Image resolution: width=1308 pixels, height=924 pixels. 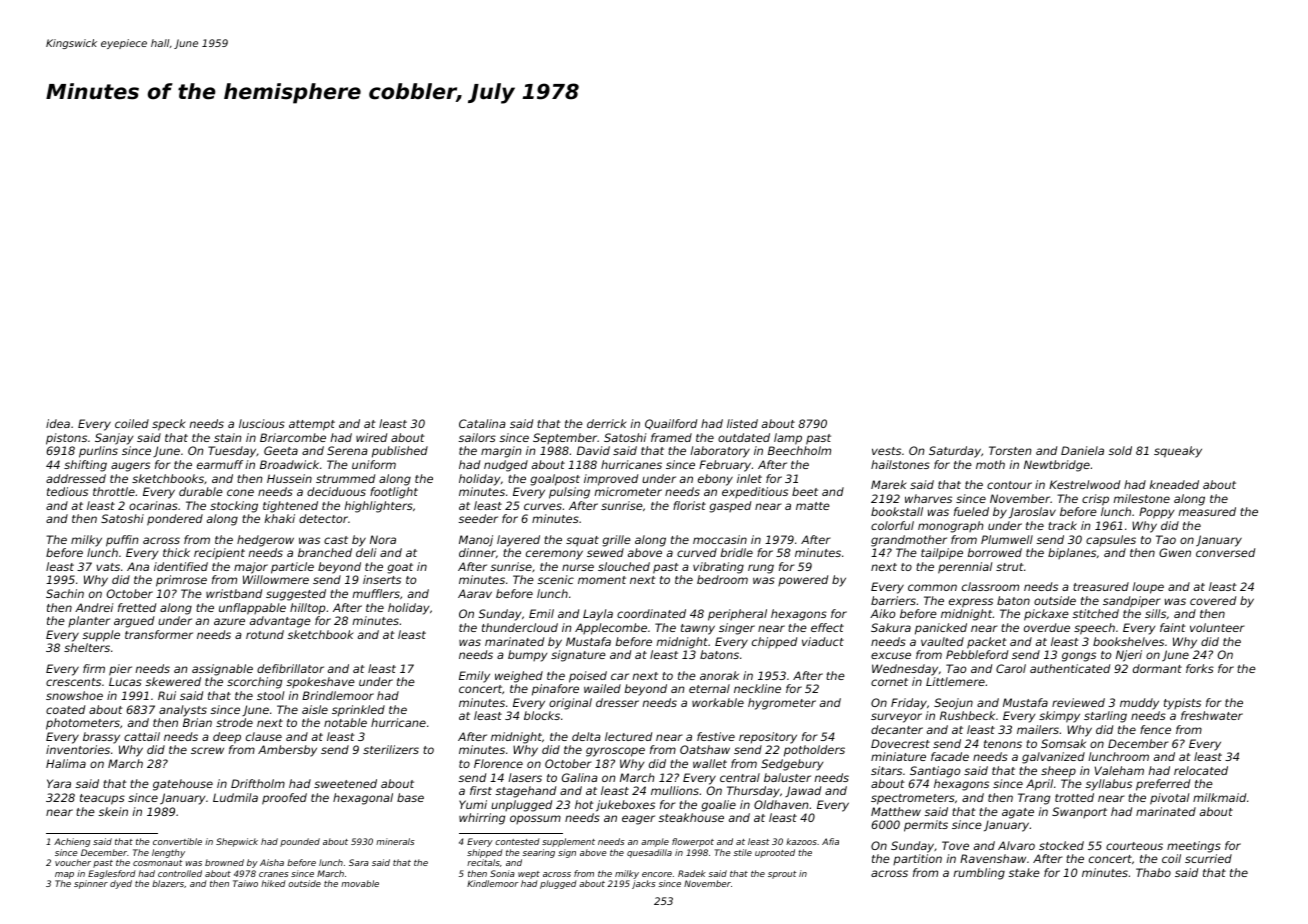 I want to click on notable, so click(x=345, y=722).
